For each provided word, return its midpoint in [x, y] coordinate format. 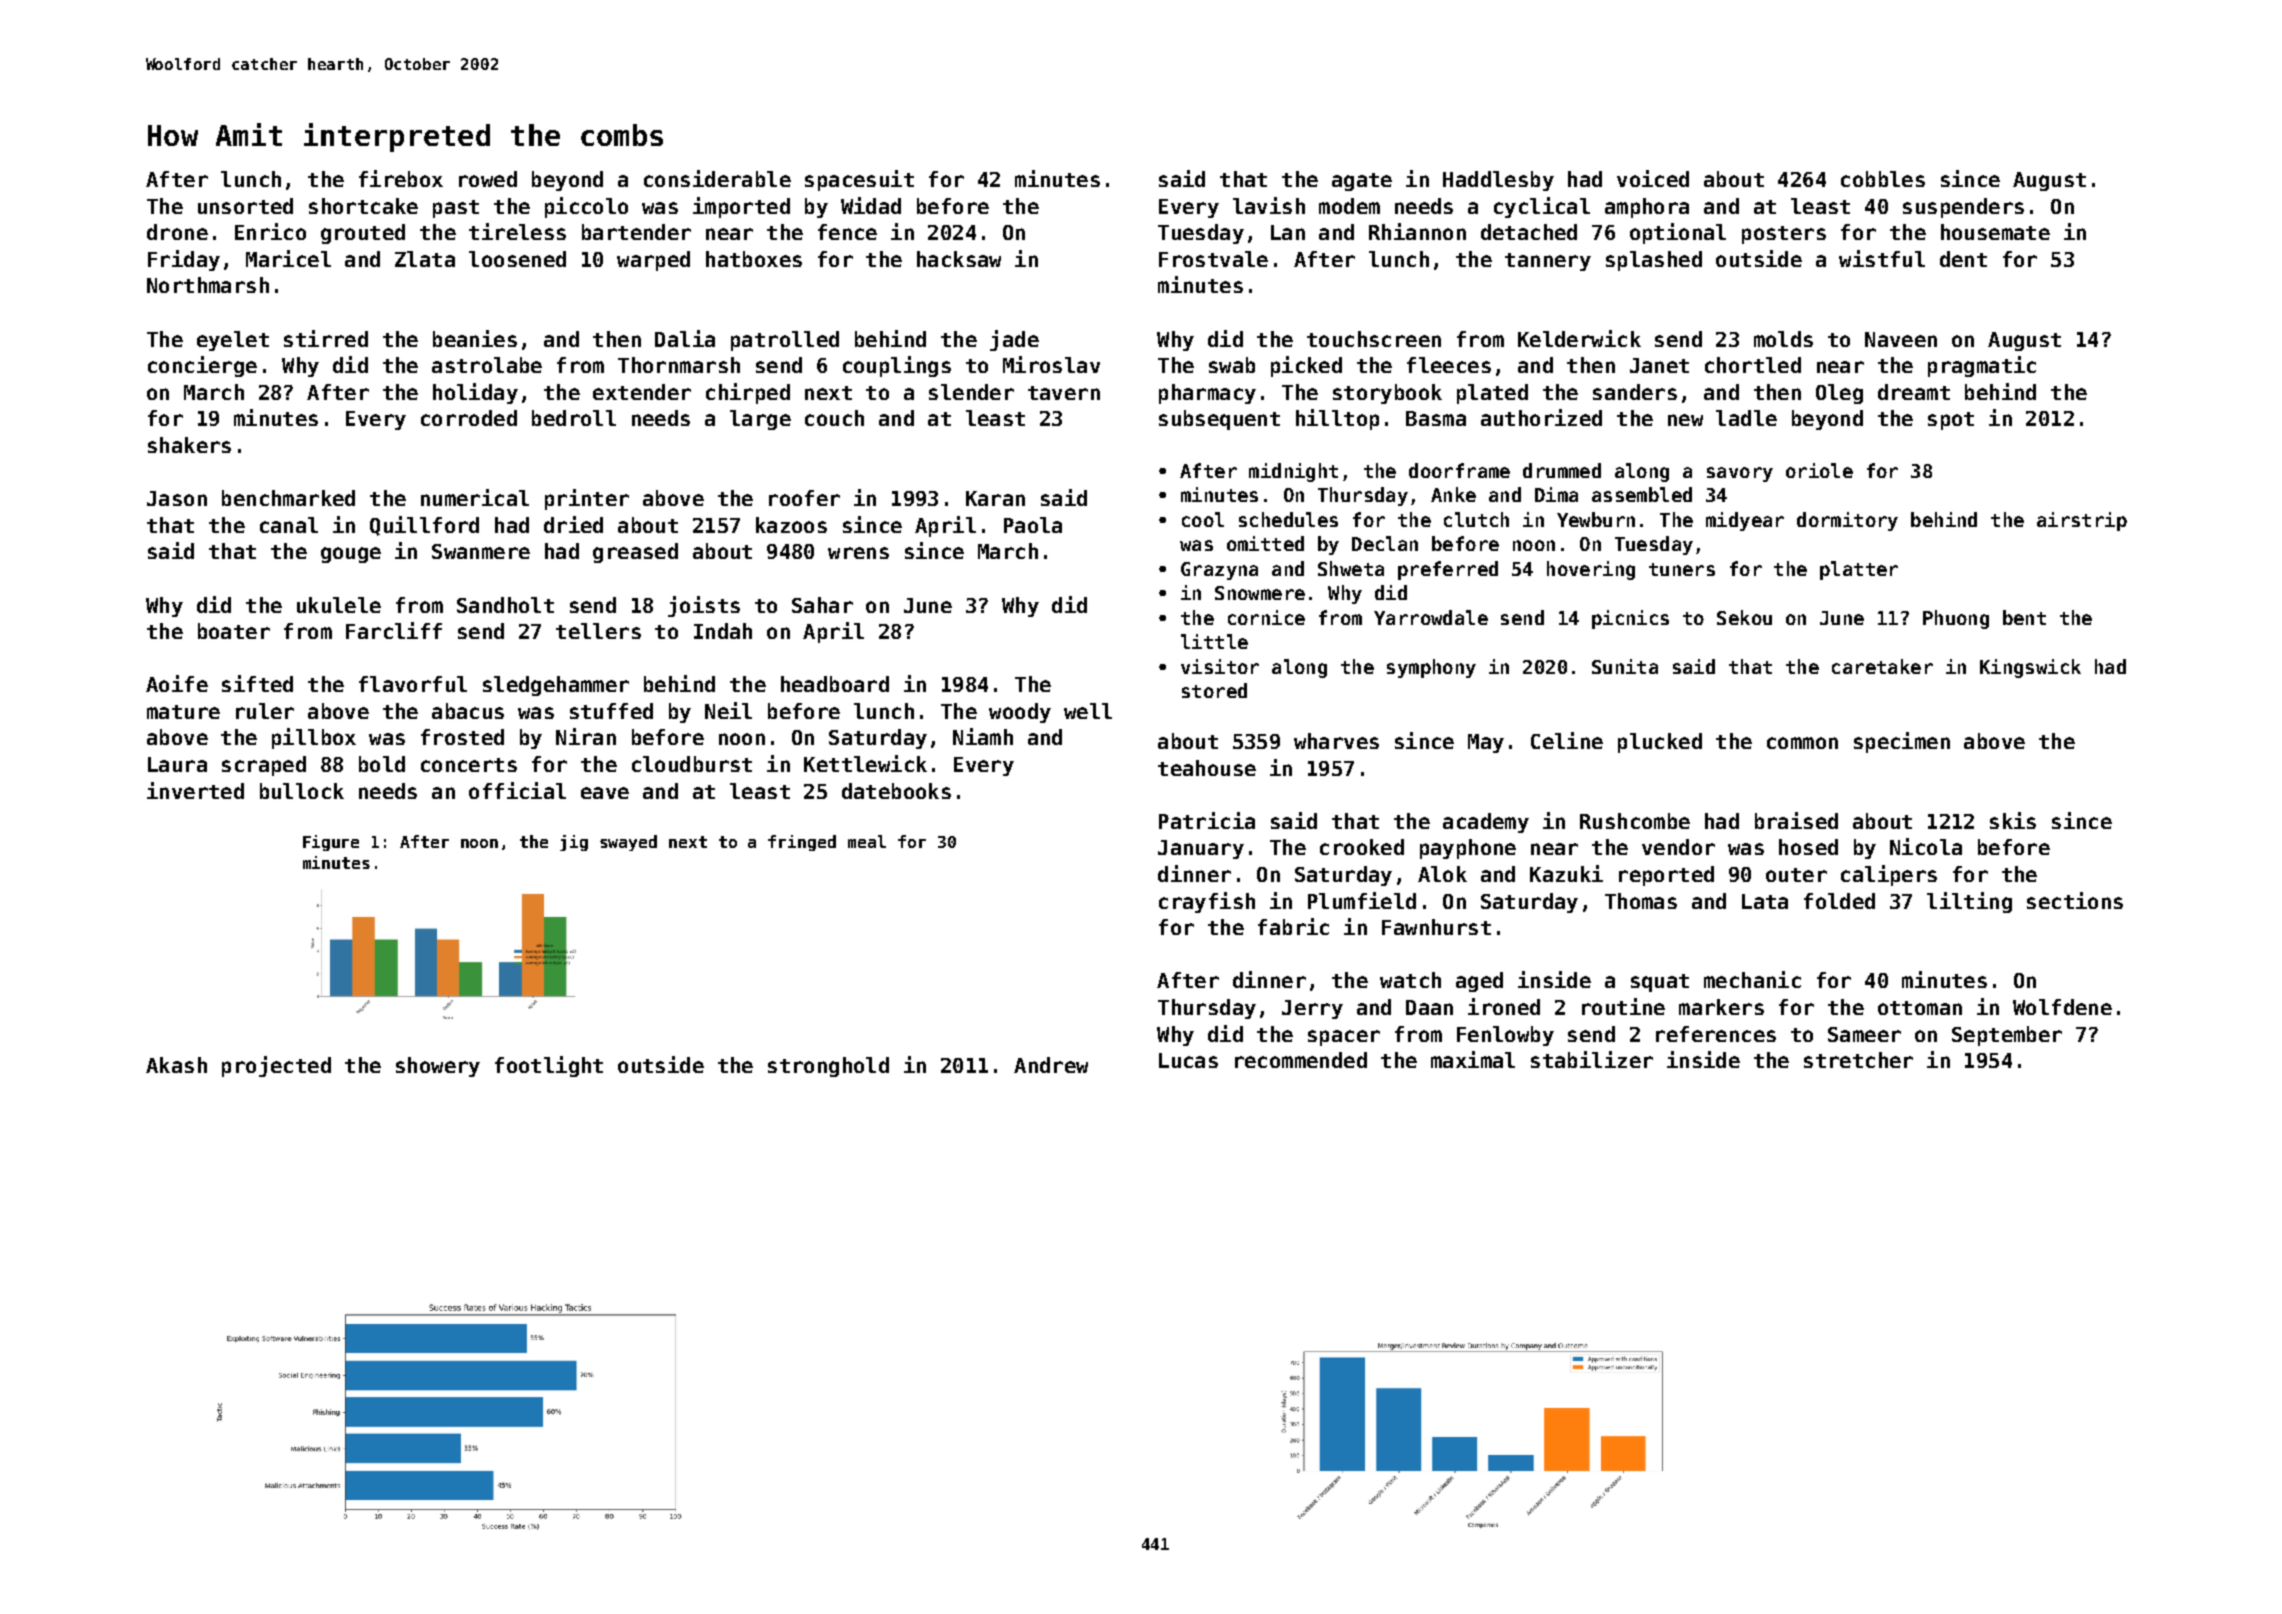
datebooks [896, 791]
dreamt [1914, 392]
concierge [202, 366]
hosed [1808, 847]
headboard [835, 684]
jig [574, 843]
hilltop [1337, 419]
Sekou [1744, 617]
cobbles [1883, 179]
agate [1362, 182]
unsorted [245, 206]
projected [276, 1066]
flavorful [413, 684]
